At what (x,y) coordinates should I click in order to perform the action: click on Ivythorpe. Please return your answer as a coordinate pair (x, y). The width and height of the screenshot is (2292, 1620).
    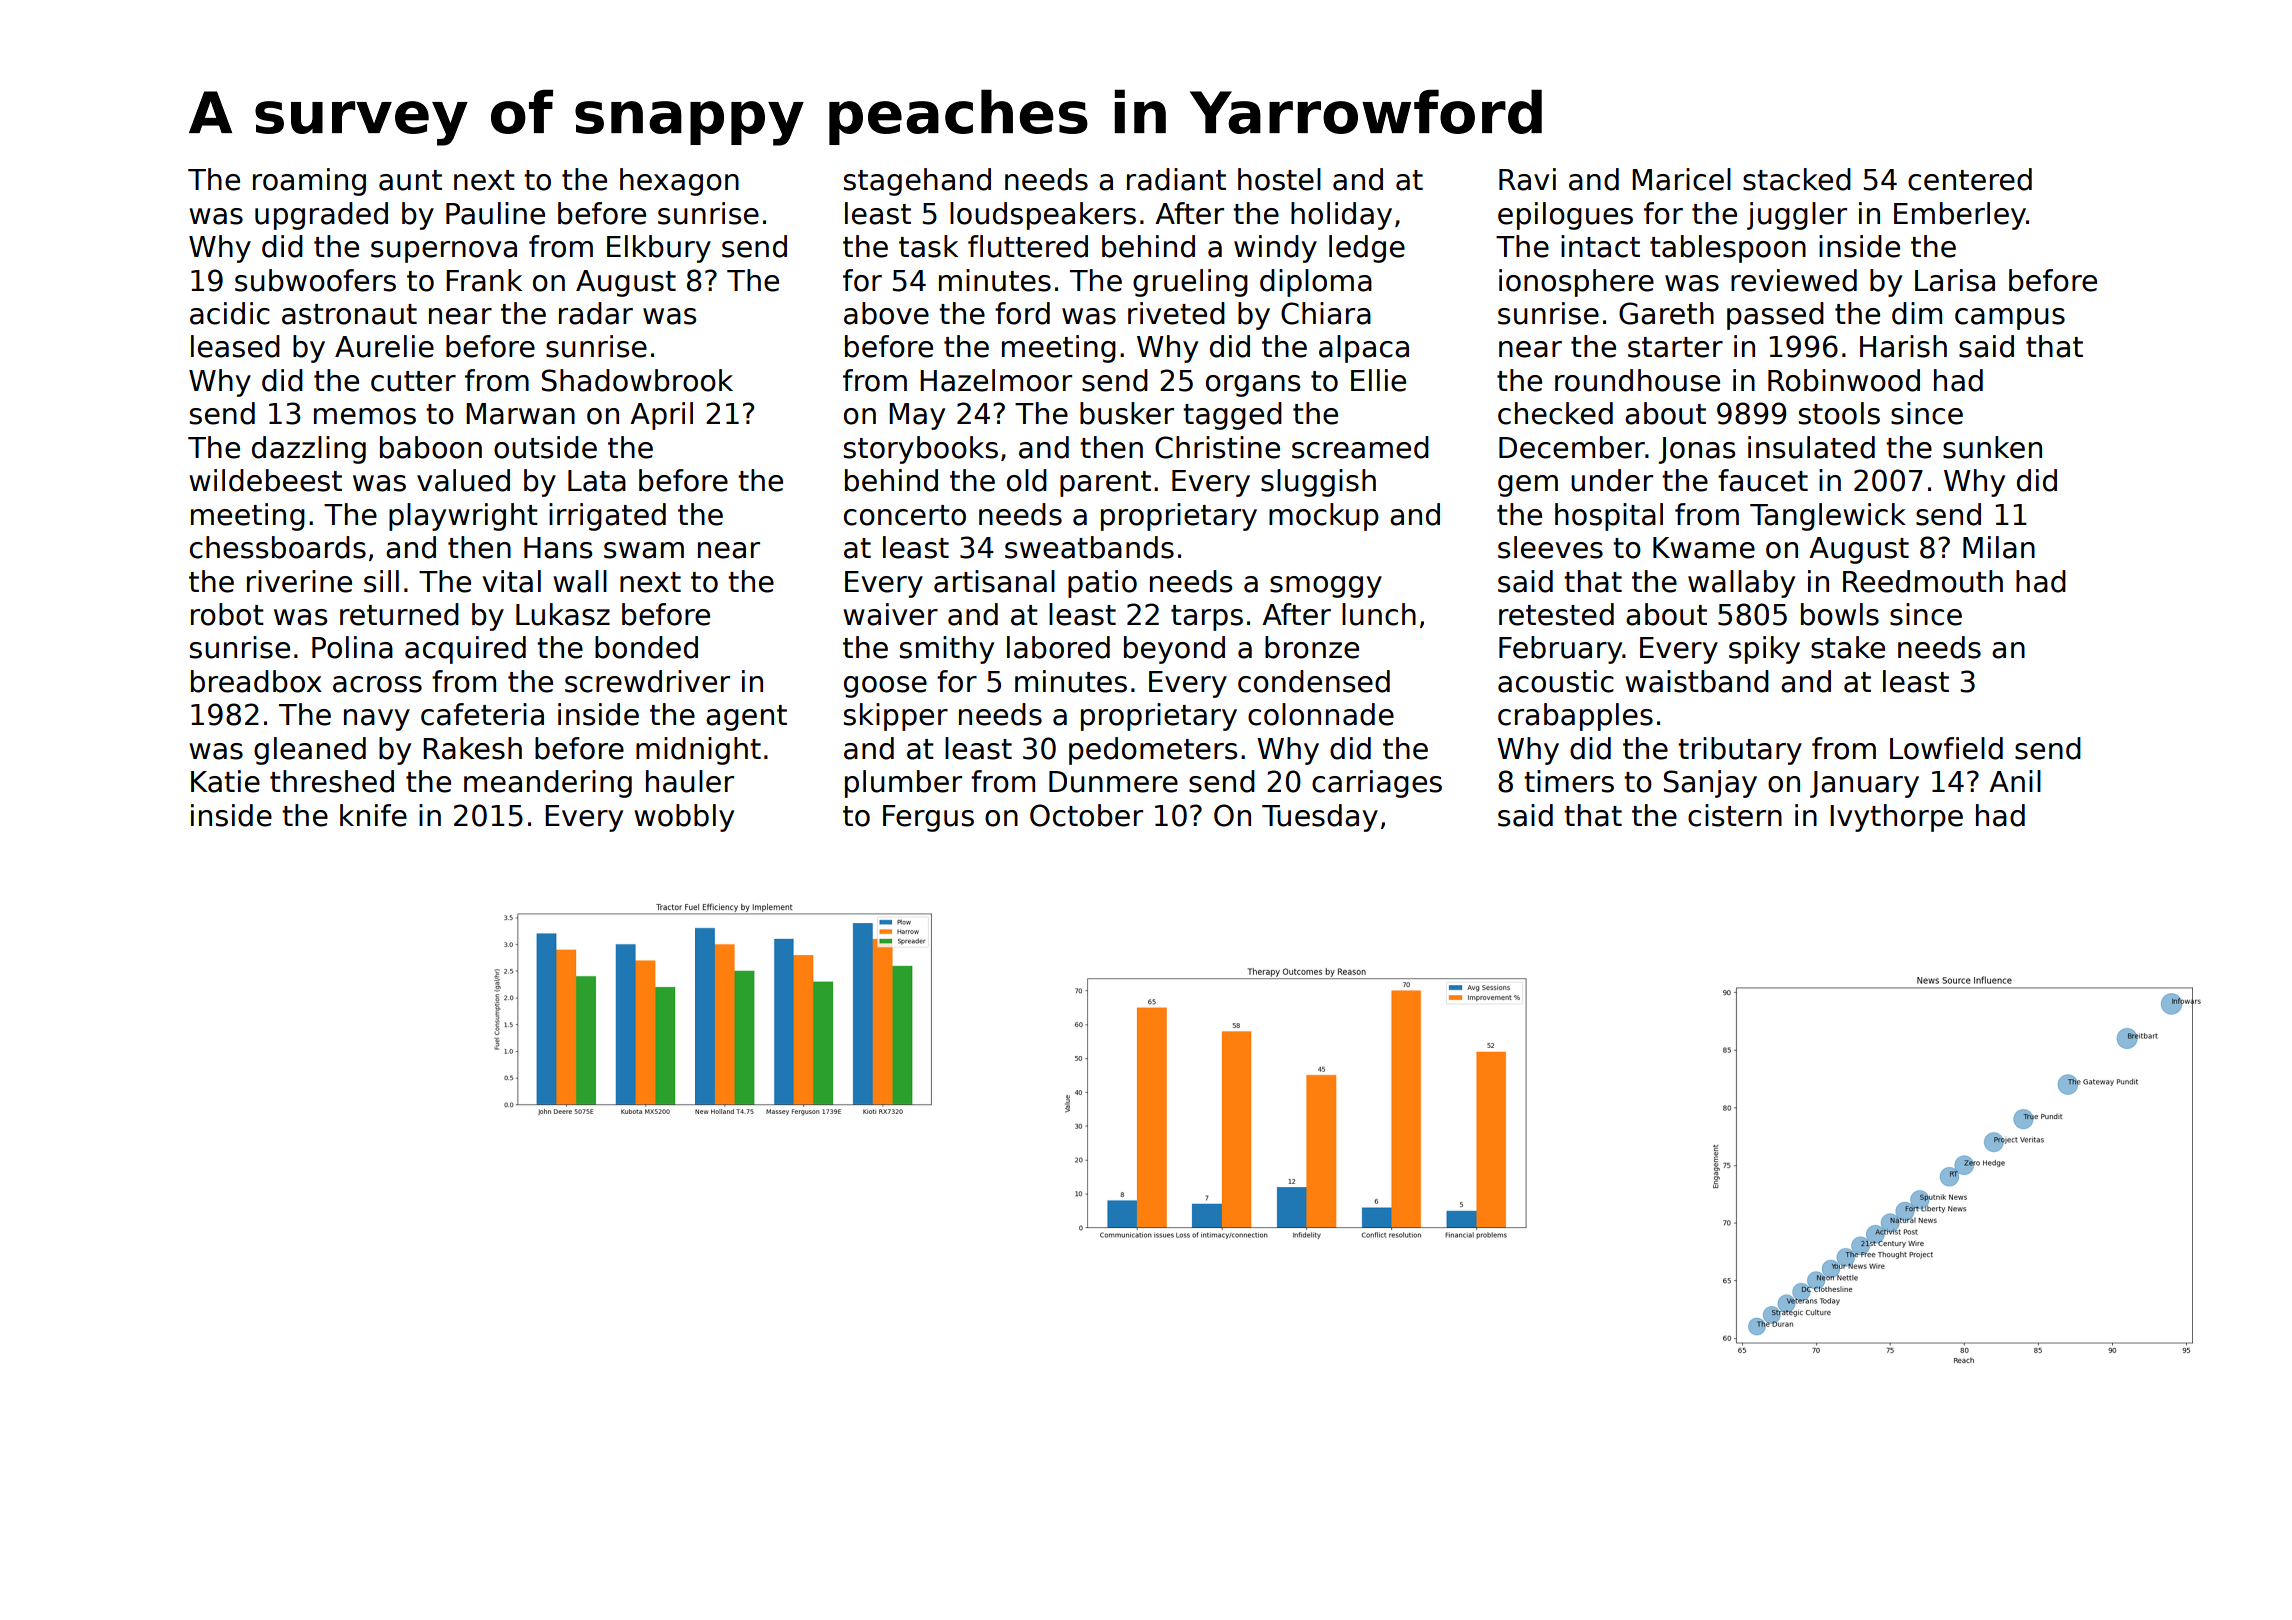
    Looking at the image, I should click on (1896, 818).
